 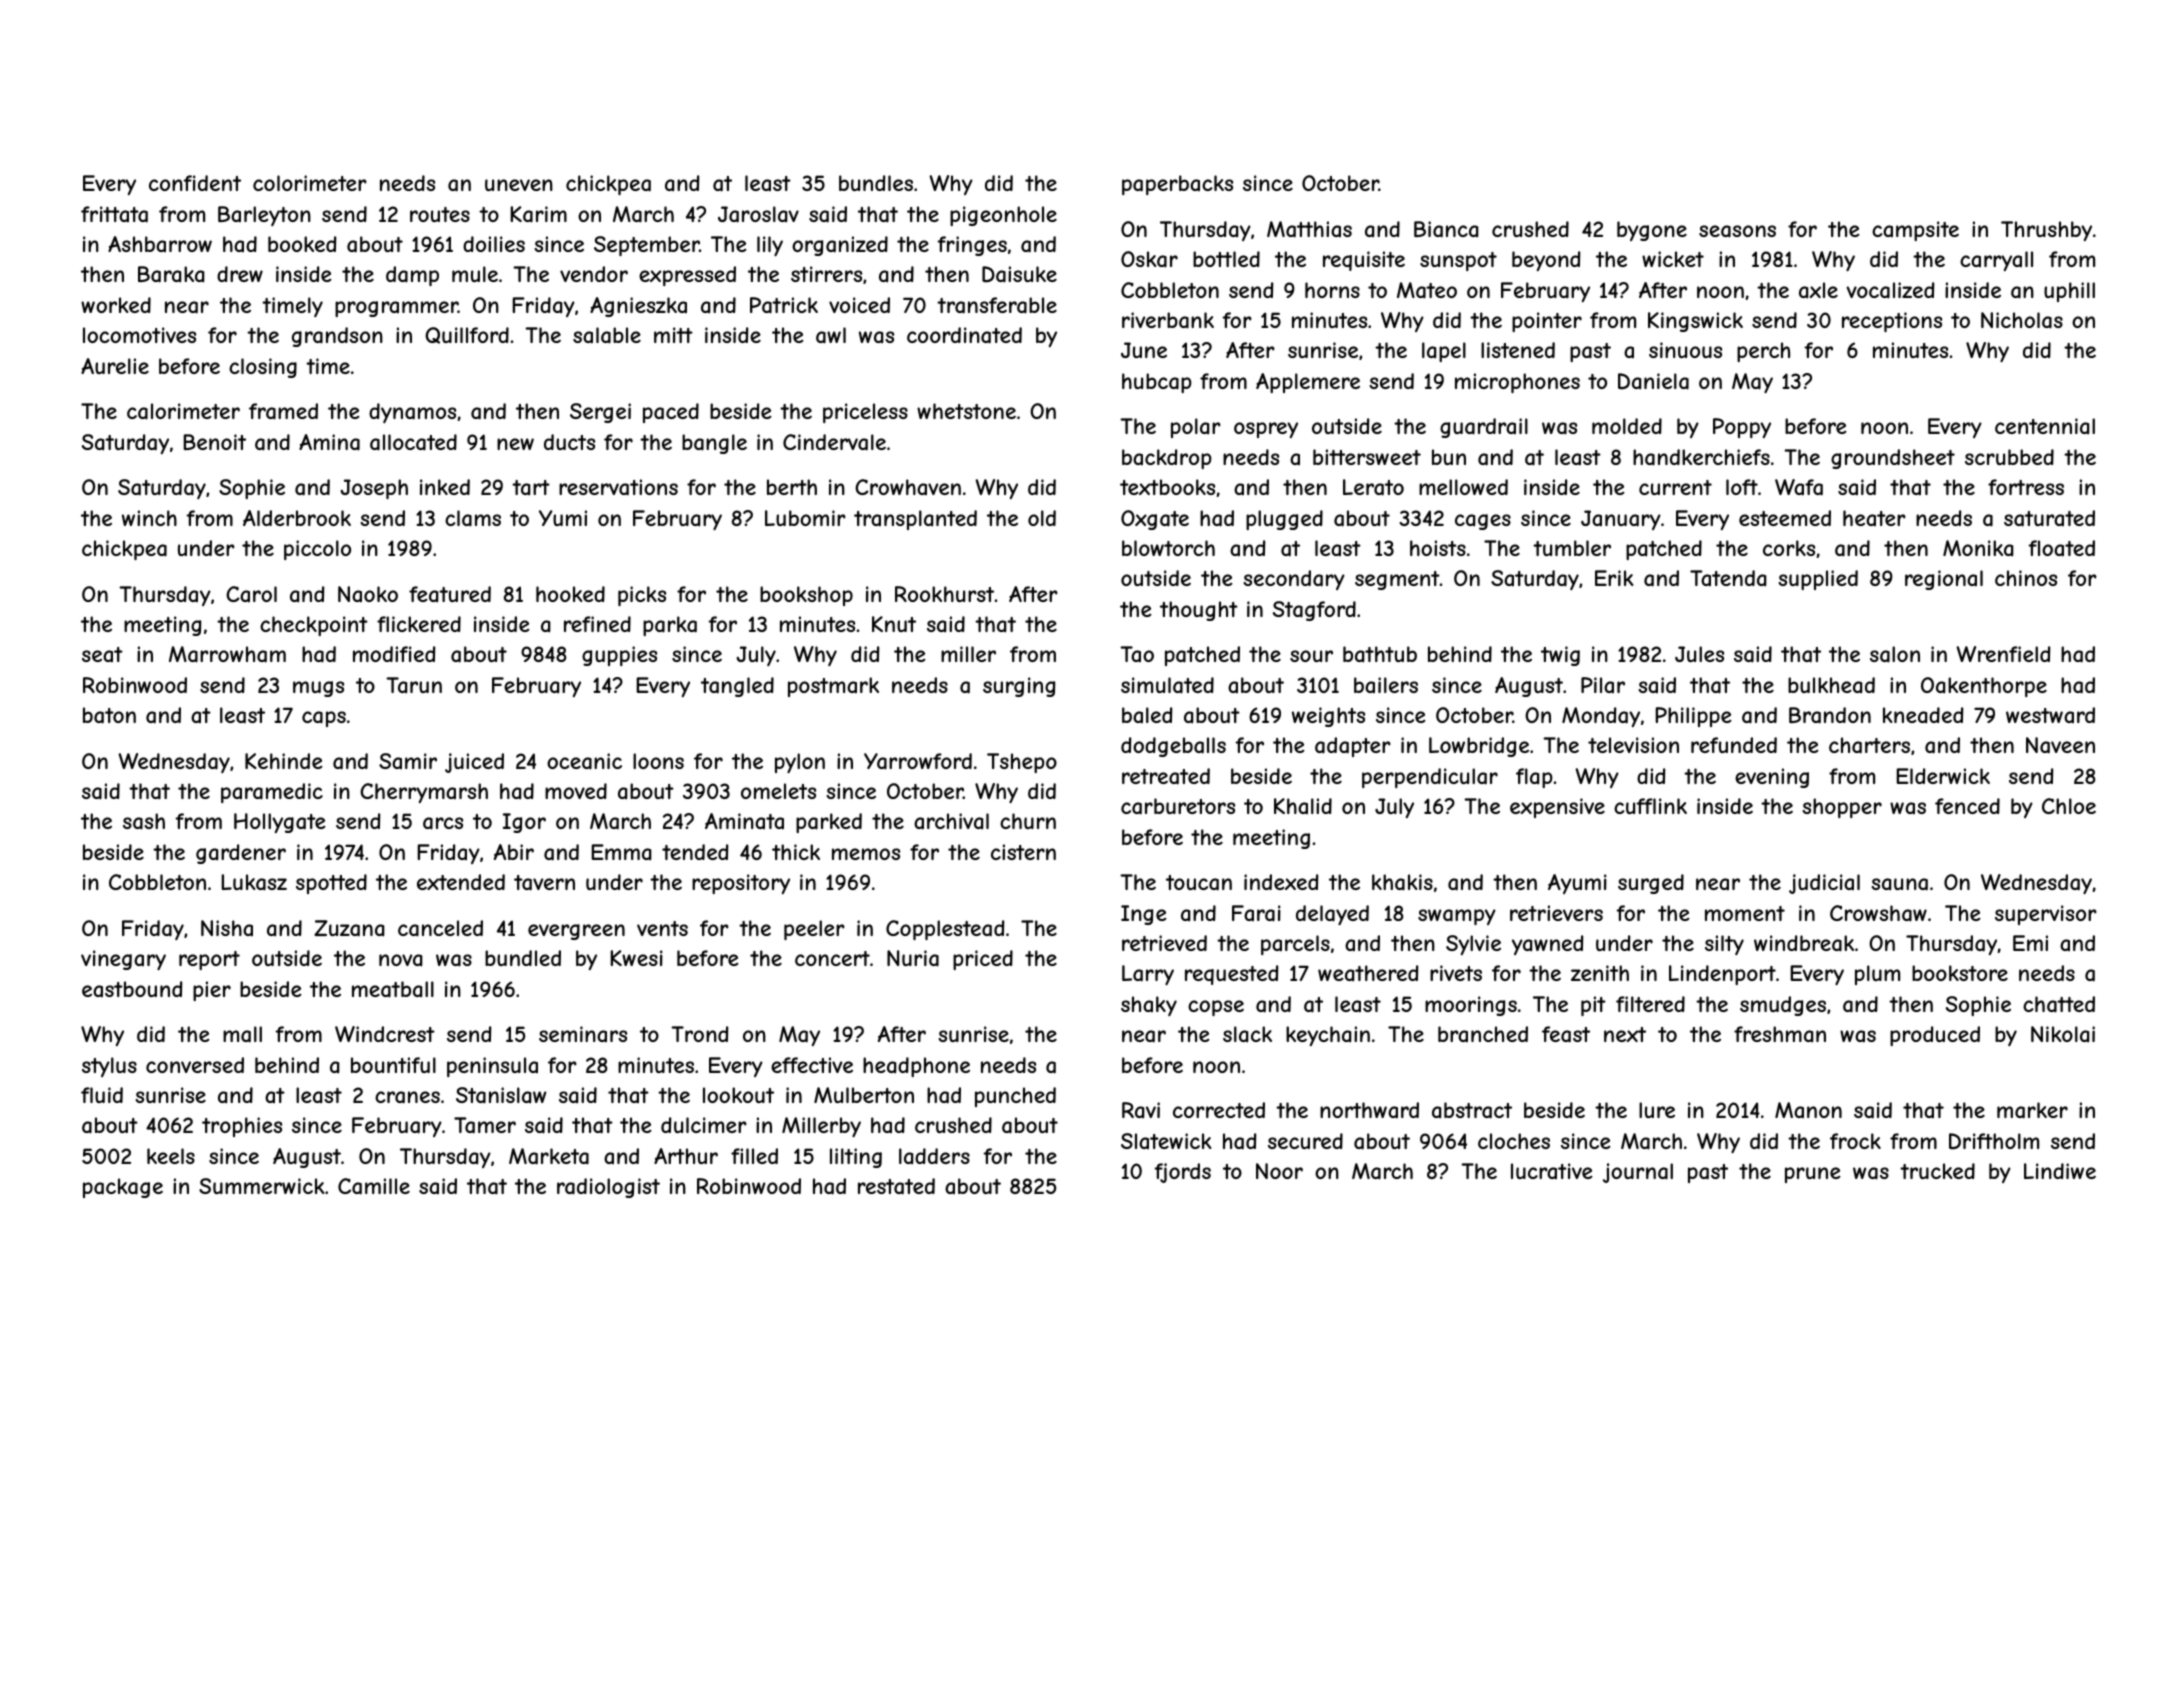 What do you see at coordinates (396, 309) in the page?
I see `programmer` at bounding box center [396, 309].
